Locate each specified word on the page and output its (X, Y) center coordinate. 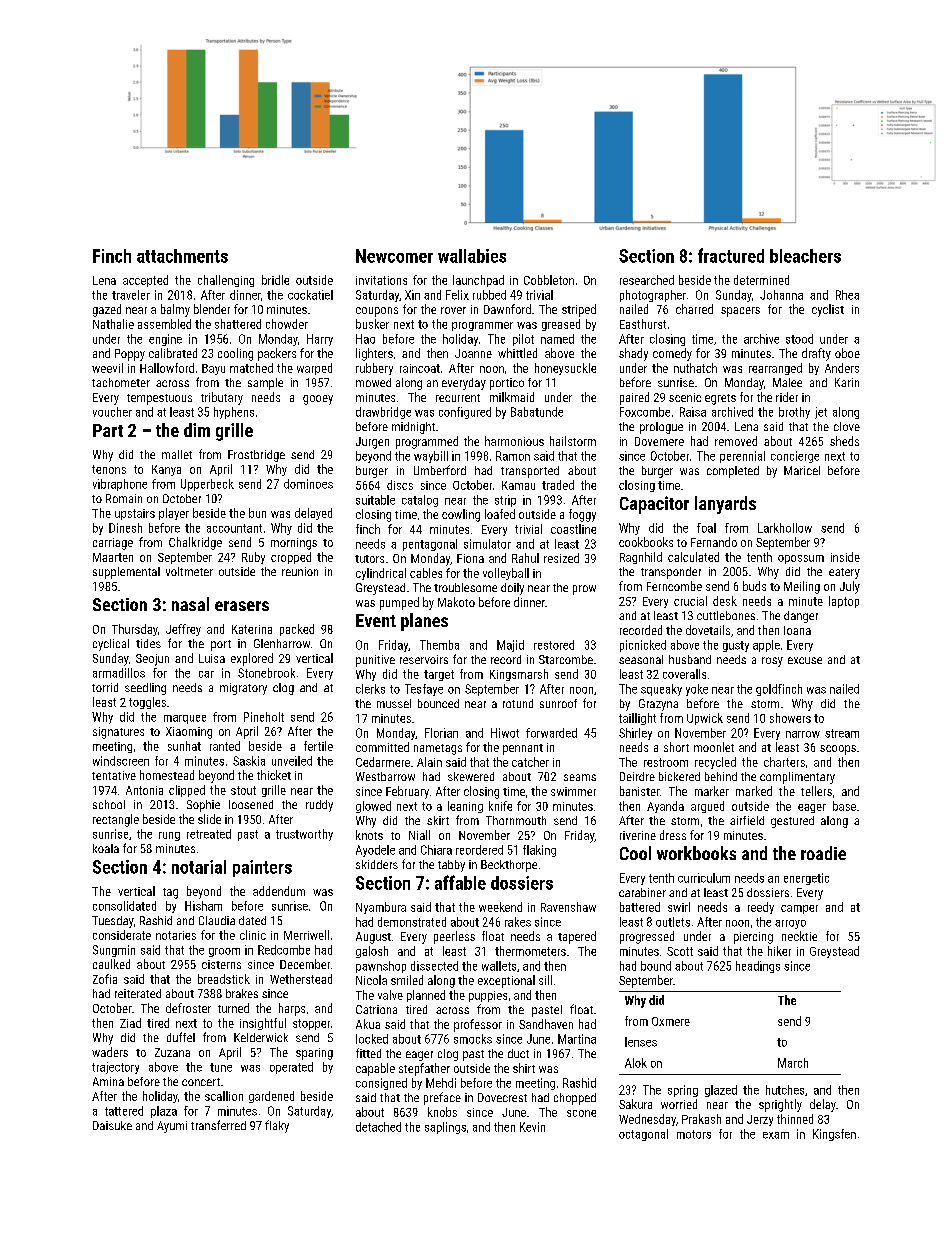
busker (372, 324)
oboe (847, 353)
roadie (823, 853)
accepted (145, 281)
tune (221, 1067)
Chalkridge (195, 543)
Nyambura (381, 908)
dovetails (708, 630)
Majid (510, 646)
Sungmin (114, 951)
